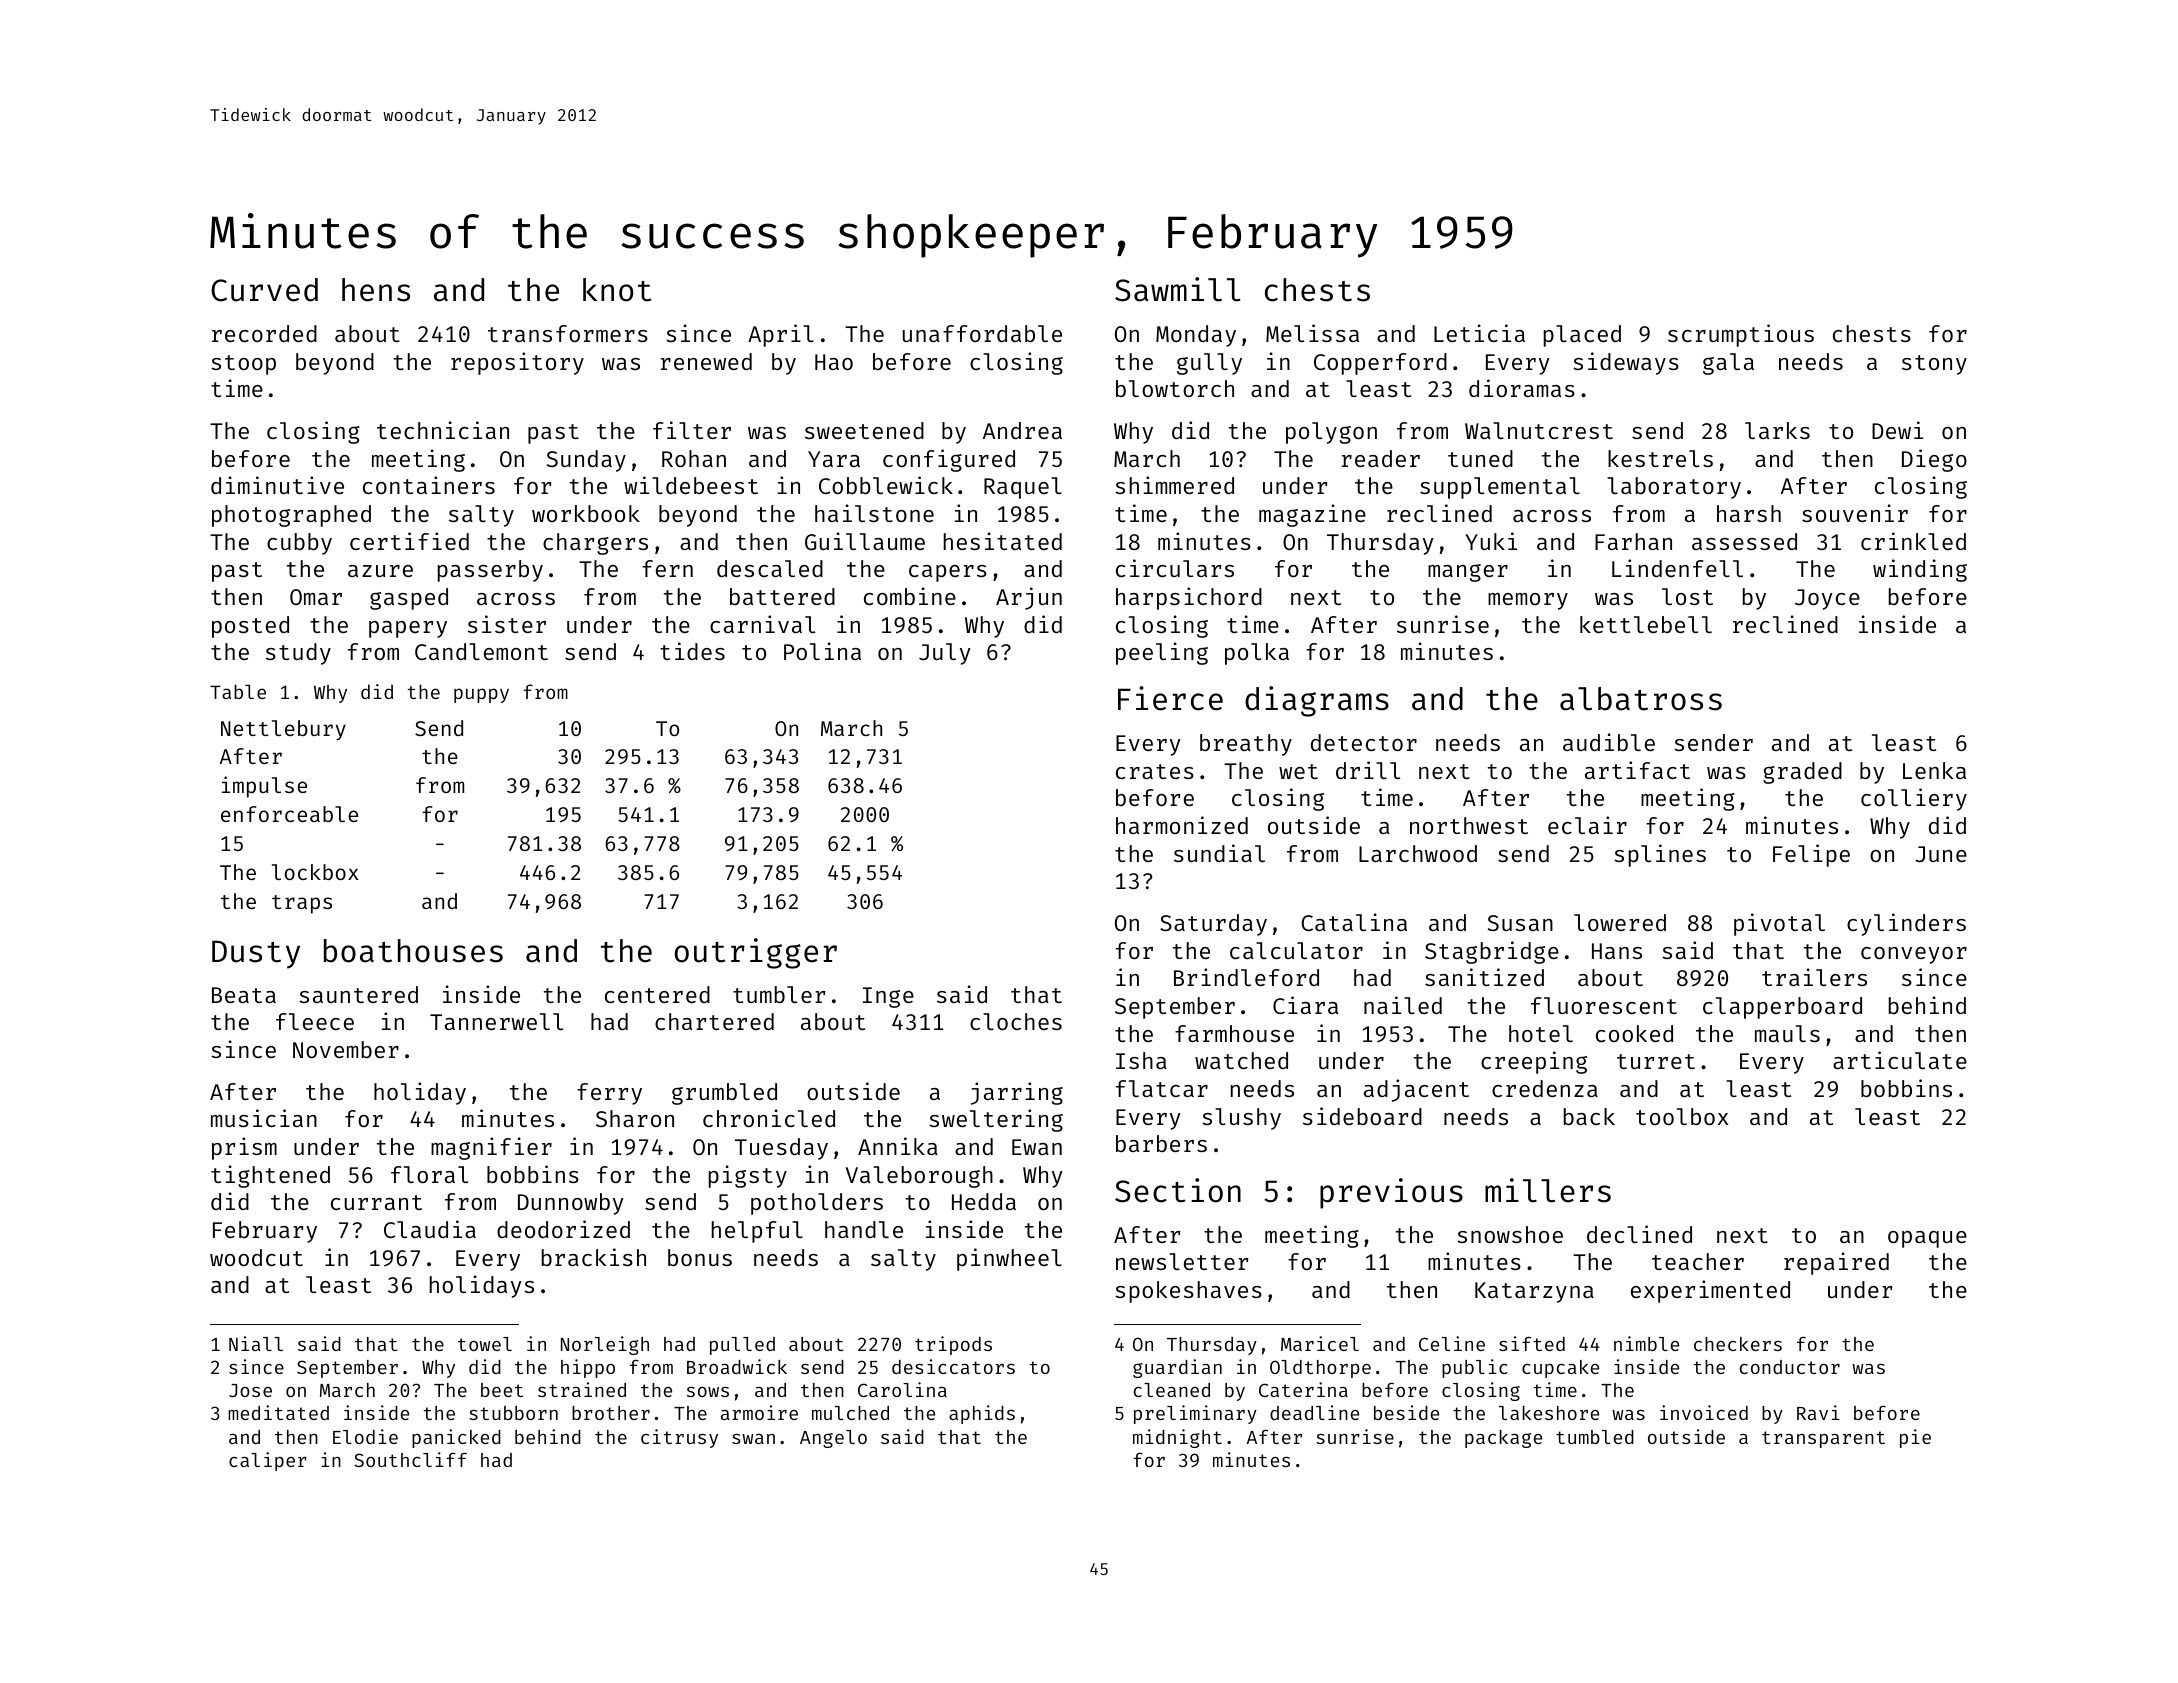  Describe the element at coordinates (1814, 977) in the image. I see `trailers` at that location.
